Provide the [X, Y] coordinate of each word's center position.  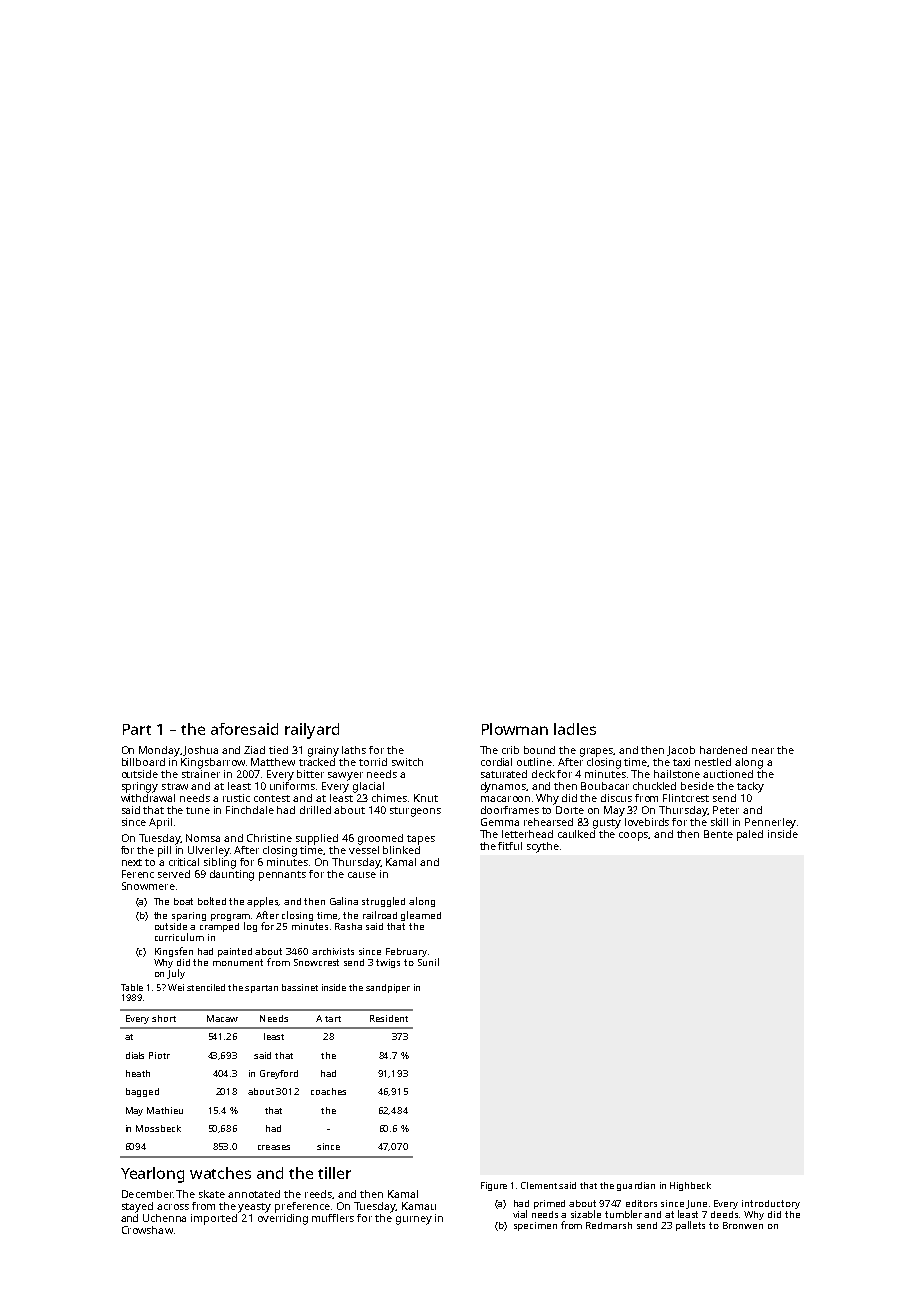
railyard [312, 731]
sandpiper [388, 988]
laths [354, 750]
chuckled [654, 786]
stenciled [206, 987]
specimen [535, 1226]
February [406, 952]
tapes [421, 840]
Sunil [428, 962]
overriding [283, 1219]
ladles [575, 729]
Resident [389, 1018]
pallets [690, 1226]
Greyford [279, 1074]
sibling [220, 863]
